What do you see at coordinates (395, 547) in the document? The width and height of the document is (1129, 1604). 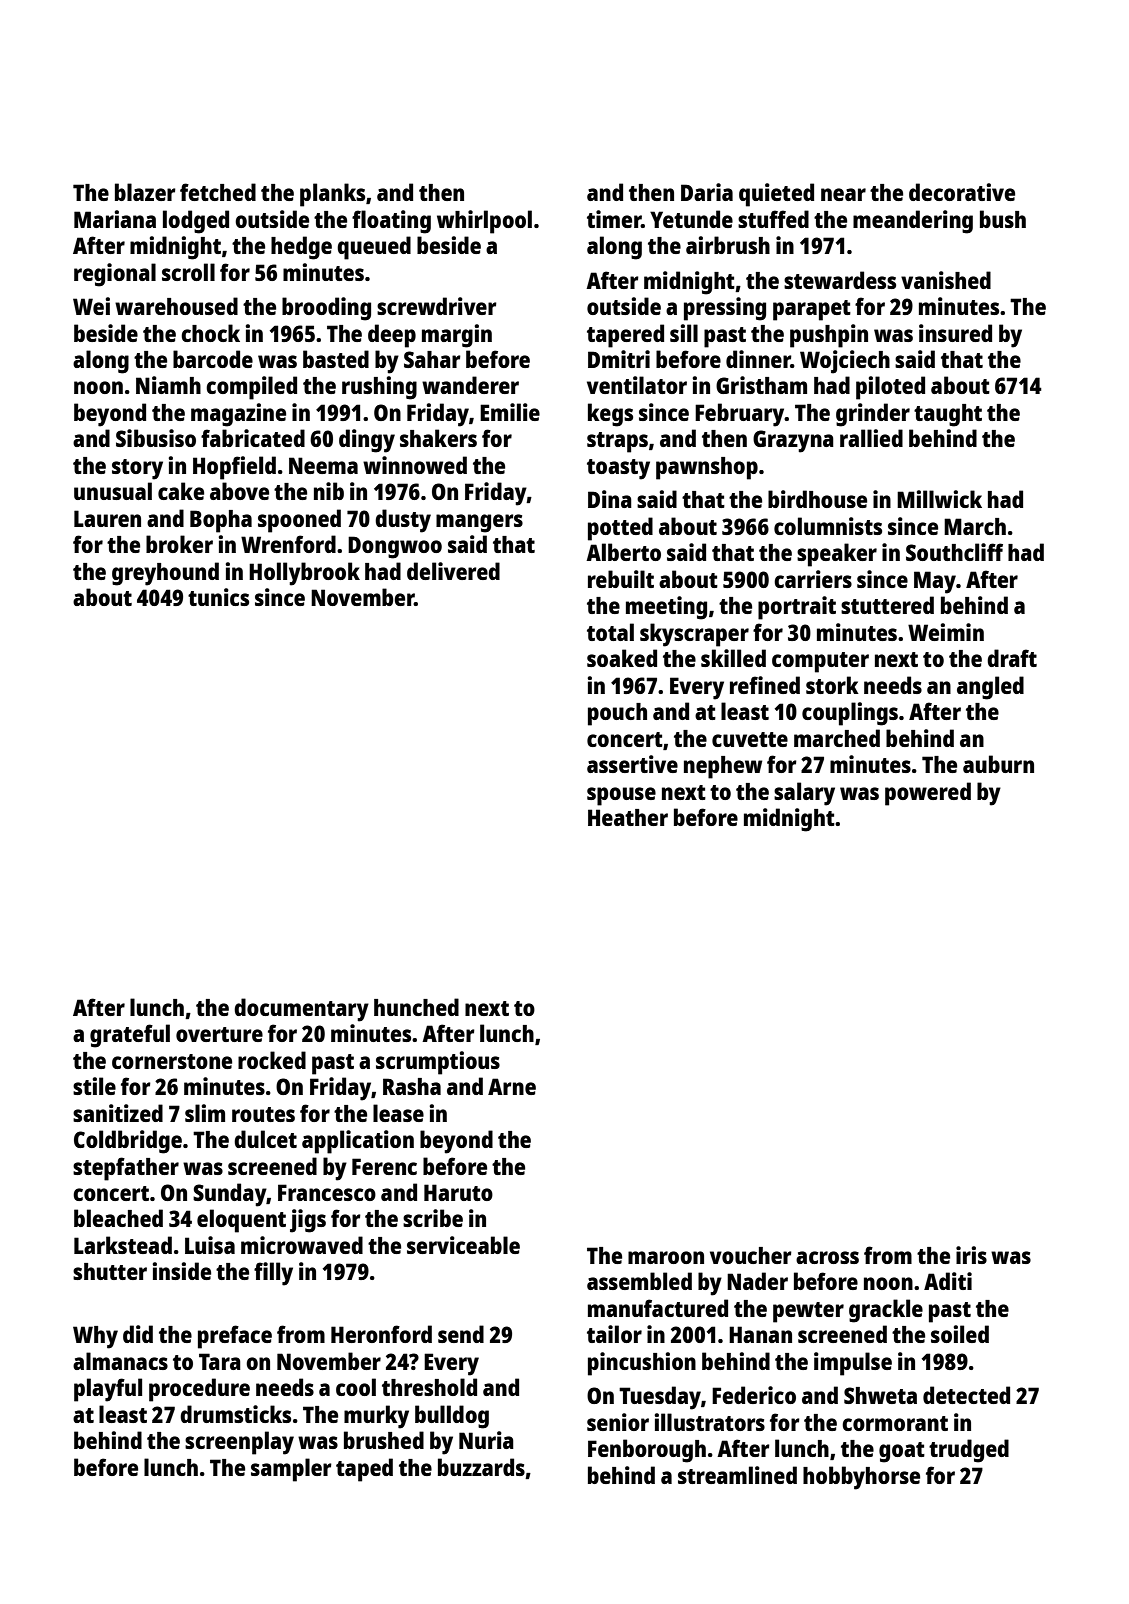 I see `Dongwoo` at bounding box center [395, 547].
